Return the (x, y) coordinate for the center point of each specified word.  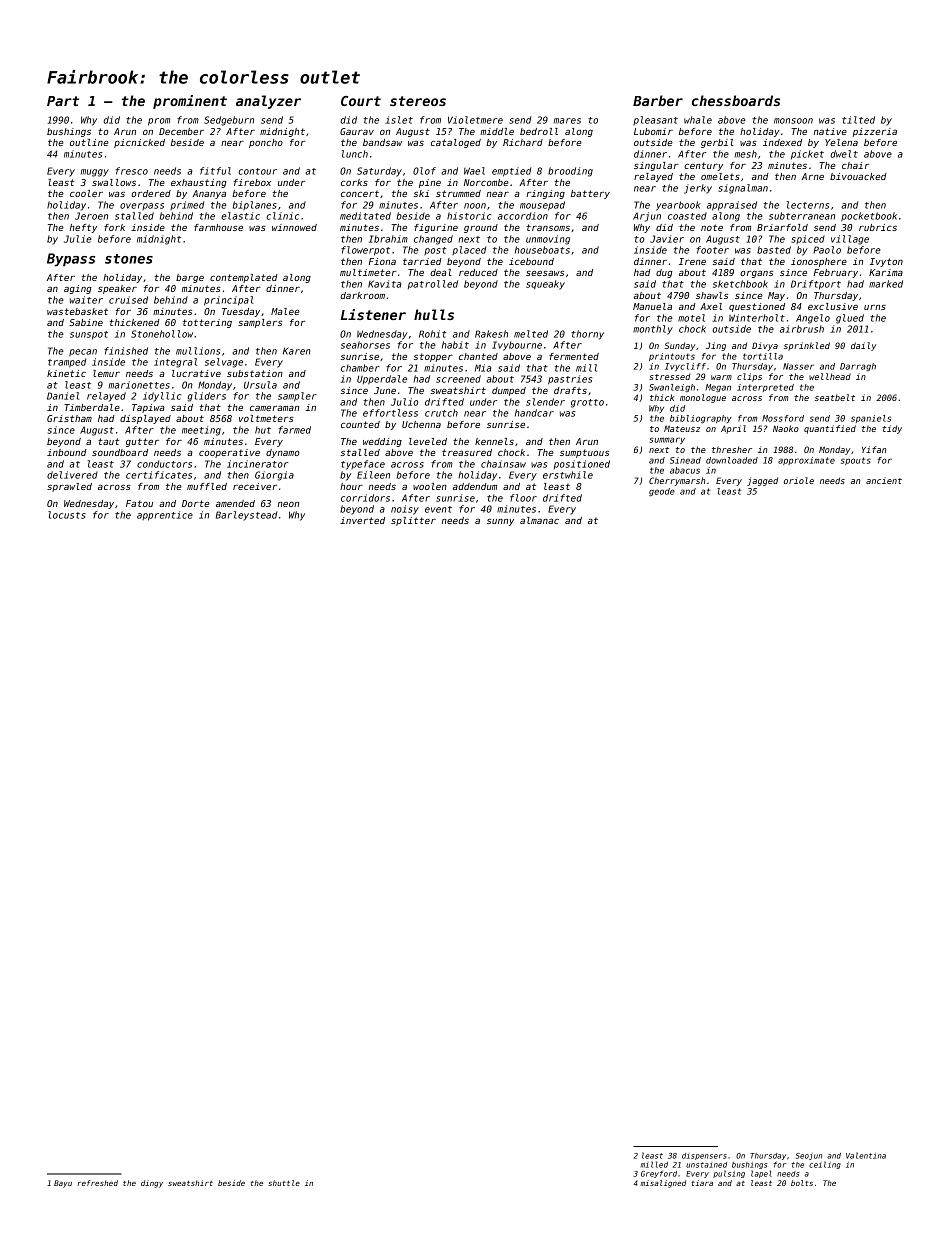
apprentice (165, 516)
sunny (500, 522)
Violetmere (475, 120)
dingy (152, 1184)
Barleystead (246, 516)
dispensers (704, 1156)
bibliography (701, 419)
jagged (762, 481)
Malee (285, 311)
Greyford (659, 1174)
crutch (441, 413)
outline (89, 142)
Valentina (866, 1155)
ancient (884, 480)
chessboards (736, 100)
